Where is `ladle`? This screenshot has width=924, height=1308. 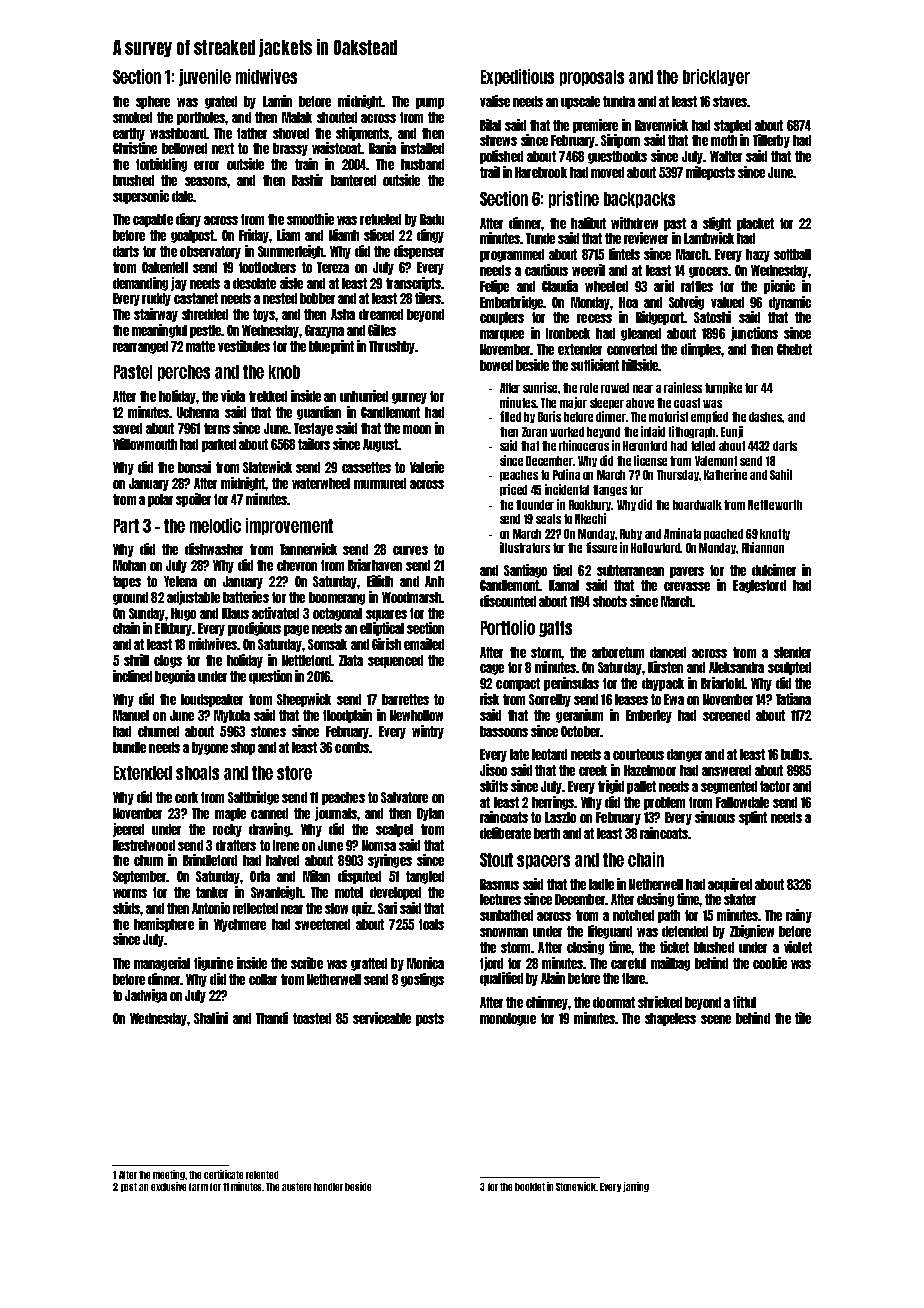
ladle is located at coordinates (601, 884).
